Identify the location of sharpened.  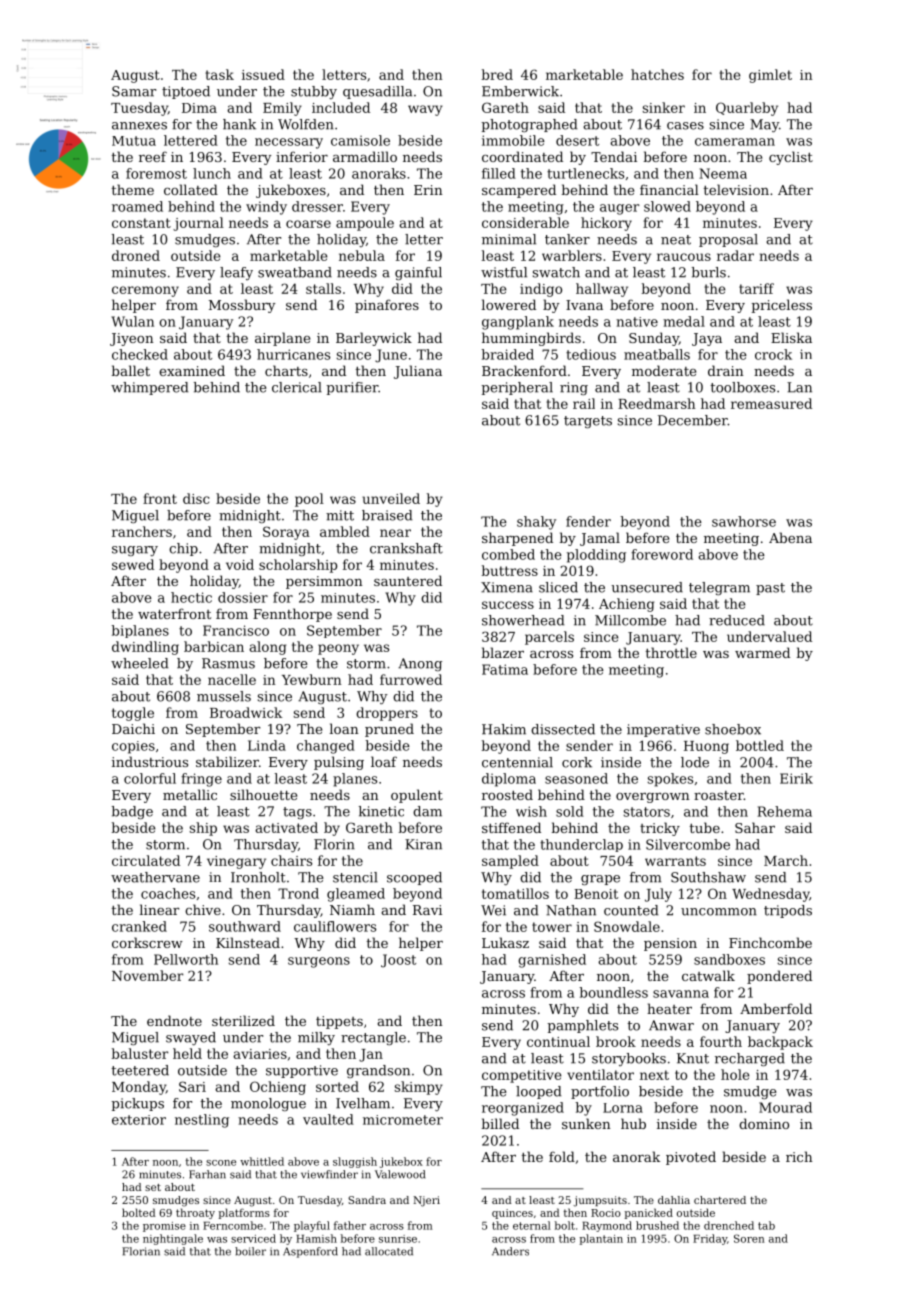
(517, 539).
